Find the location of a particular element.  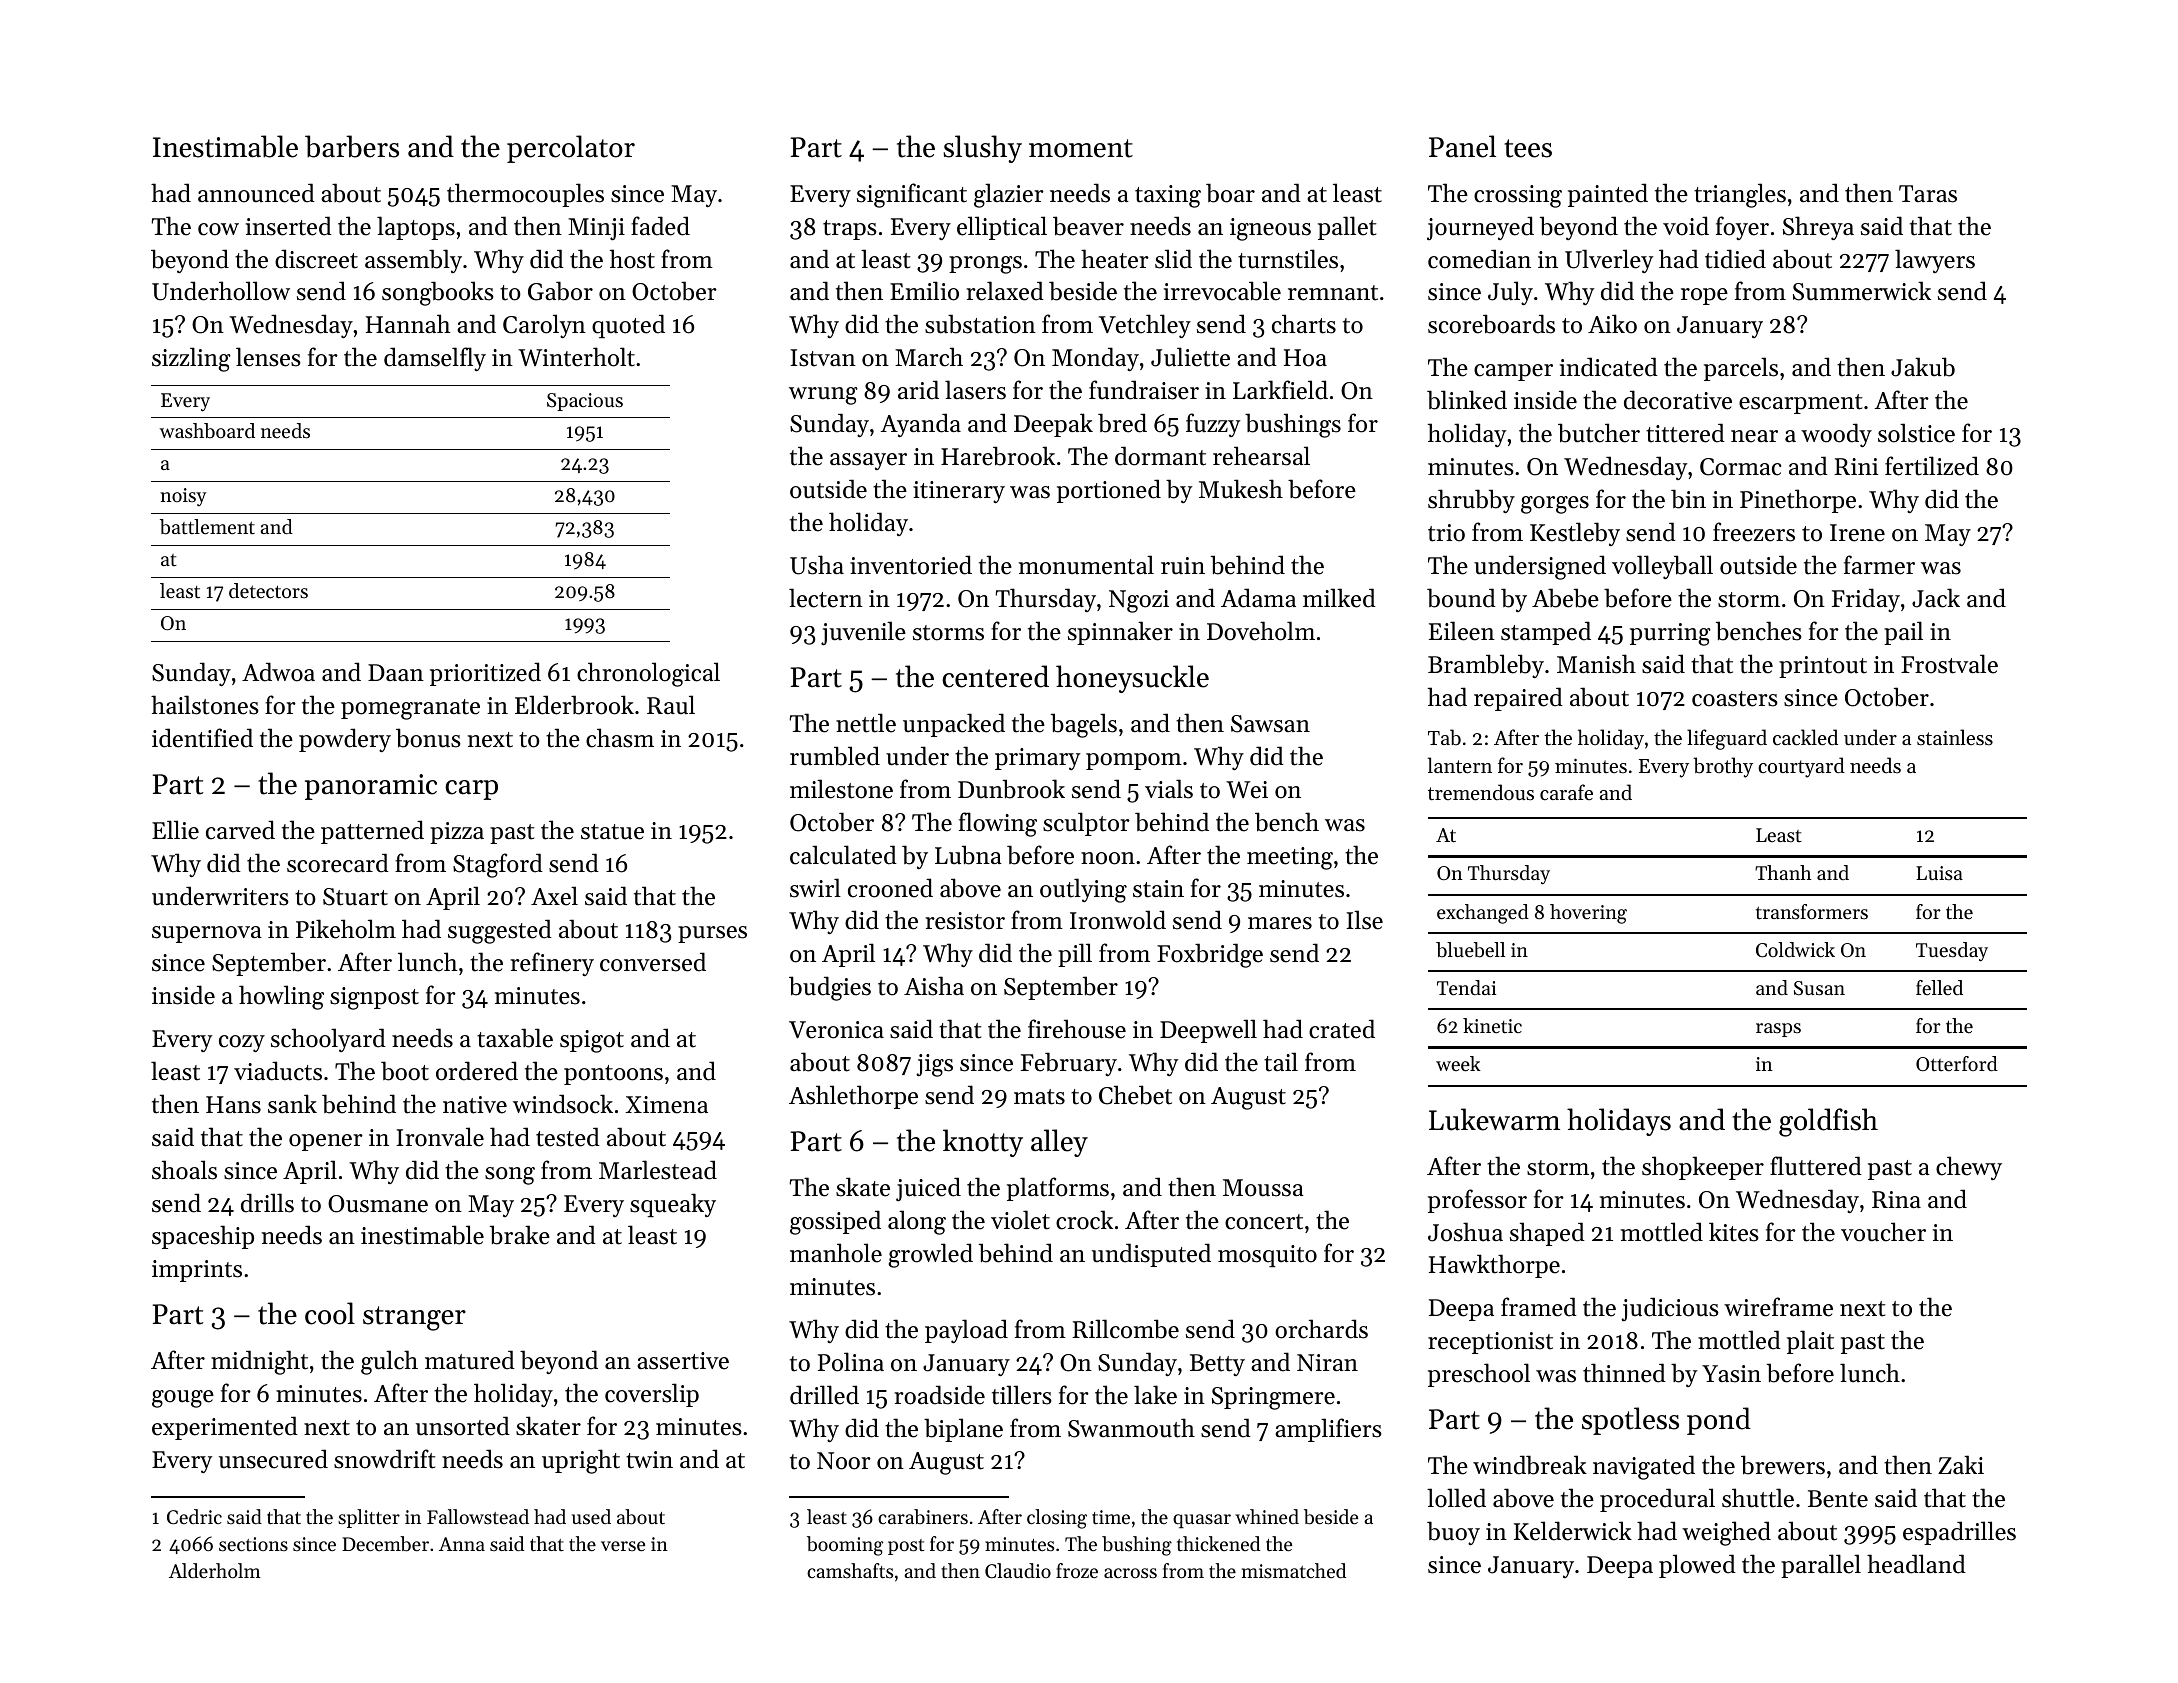

assembly is located at coordinates (413, 261).
